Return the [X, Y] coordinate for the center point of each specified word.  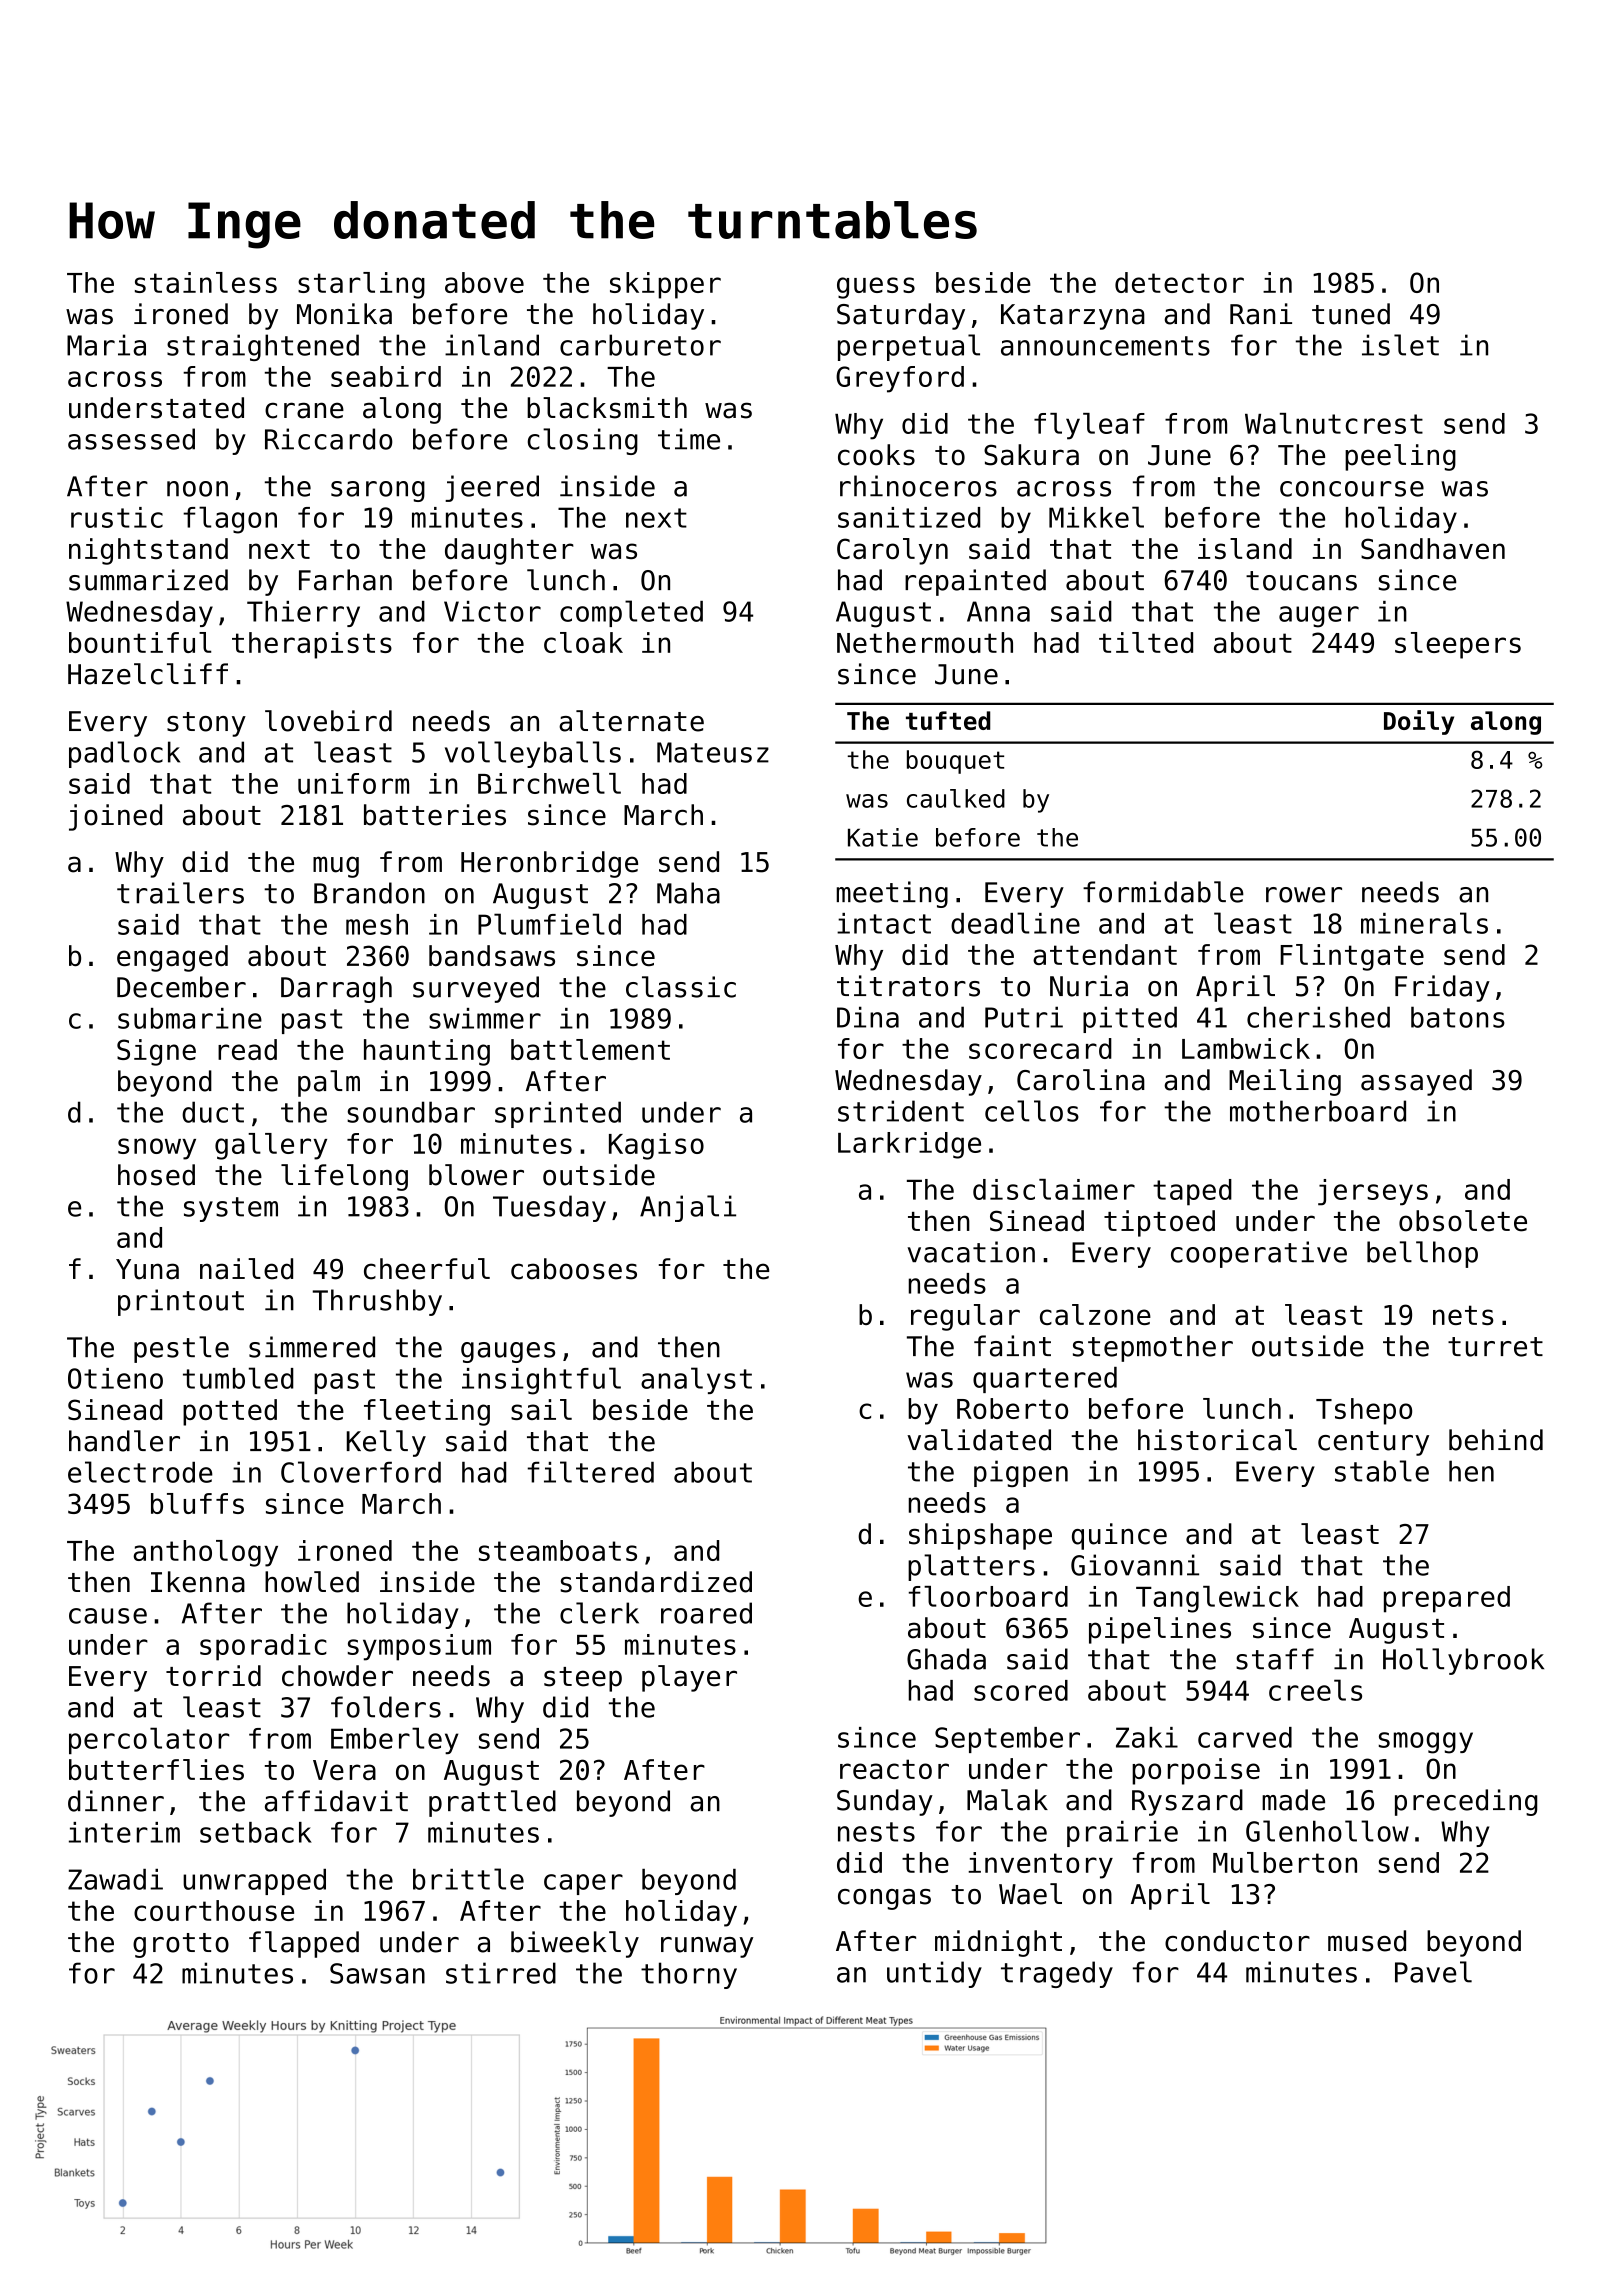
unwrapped [254, 1882]
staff [1275, 1659]
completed [631, 613]
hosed [156, 1175]
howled [312, 1582]
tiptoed [1159, 1223]
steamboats [558, 1550]
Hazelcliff [148, 674]
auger [1319, 617]
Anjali [688, 1208]
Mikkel [1096, 517]
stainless [206, 282]
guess [876, 288]
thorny [689, 1975]
